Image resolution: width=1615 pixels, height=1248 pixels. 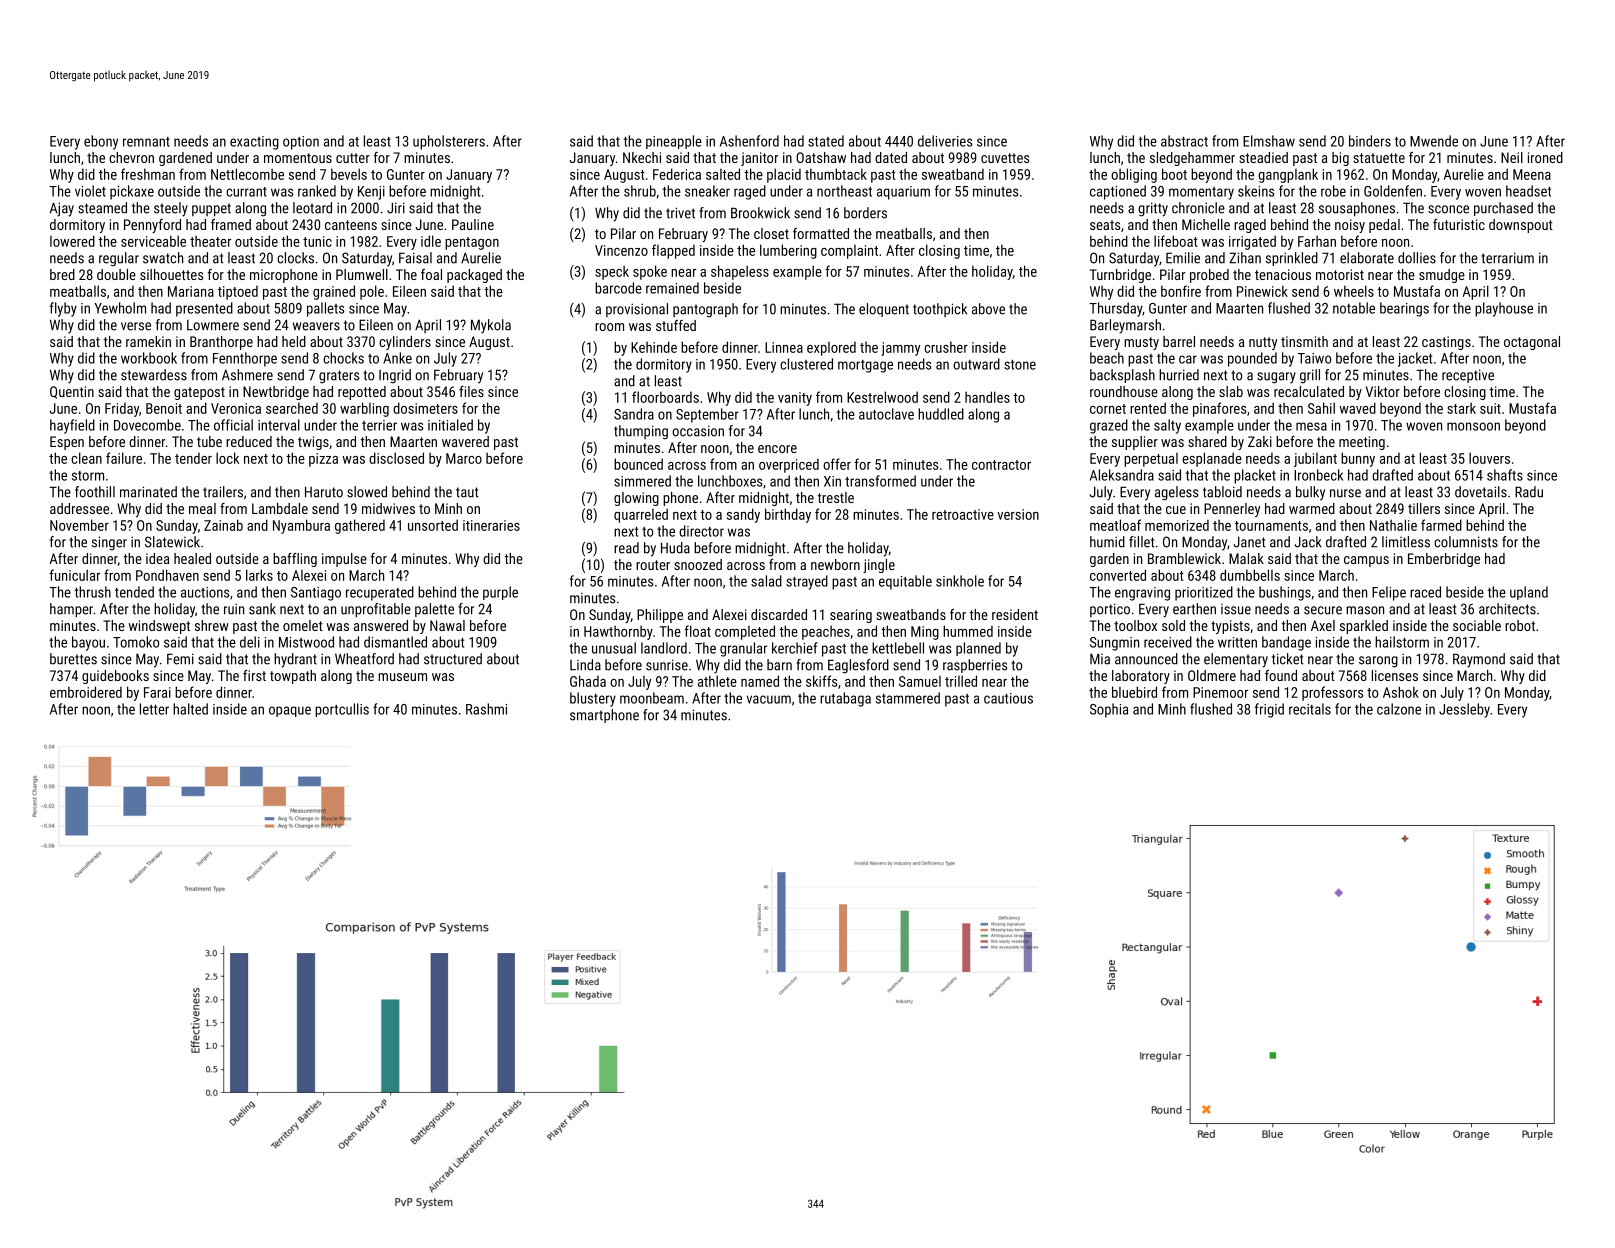 What do you see at coordinates (987, 397) in the image?
I see `handles` at bounding box center [987, 397].
